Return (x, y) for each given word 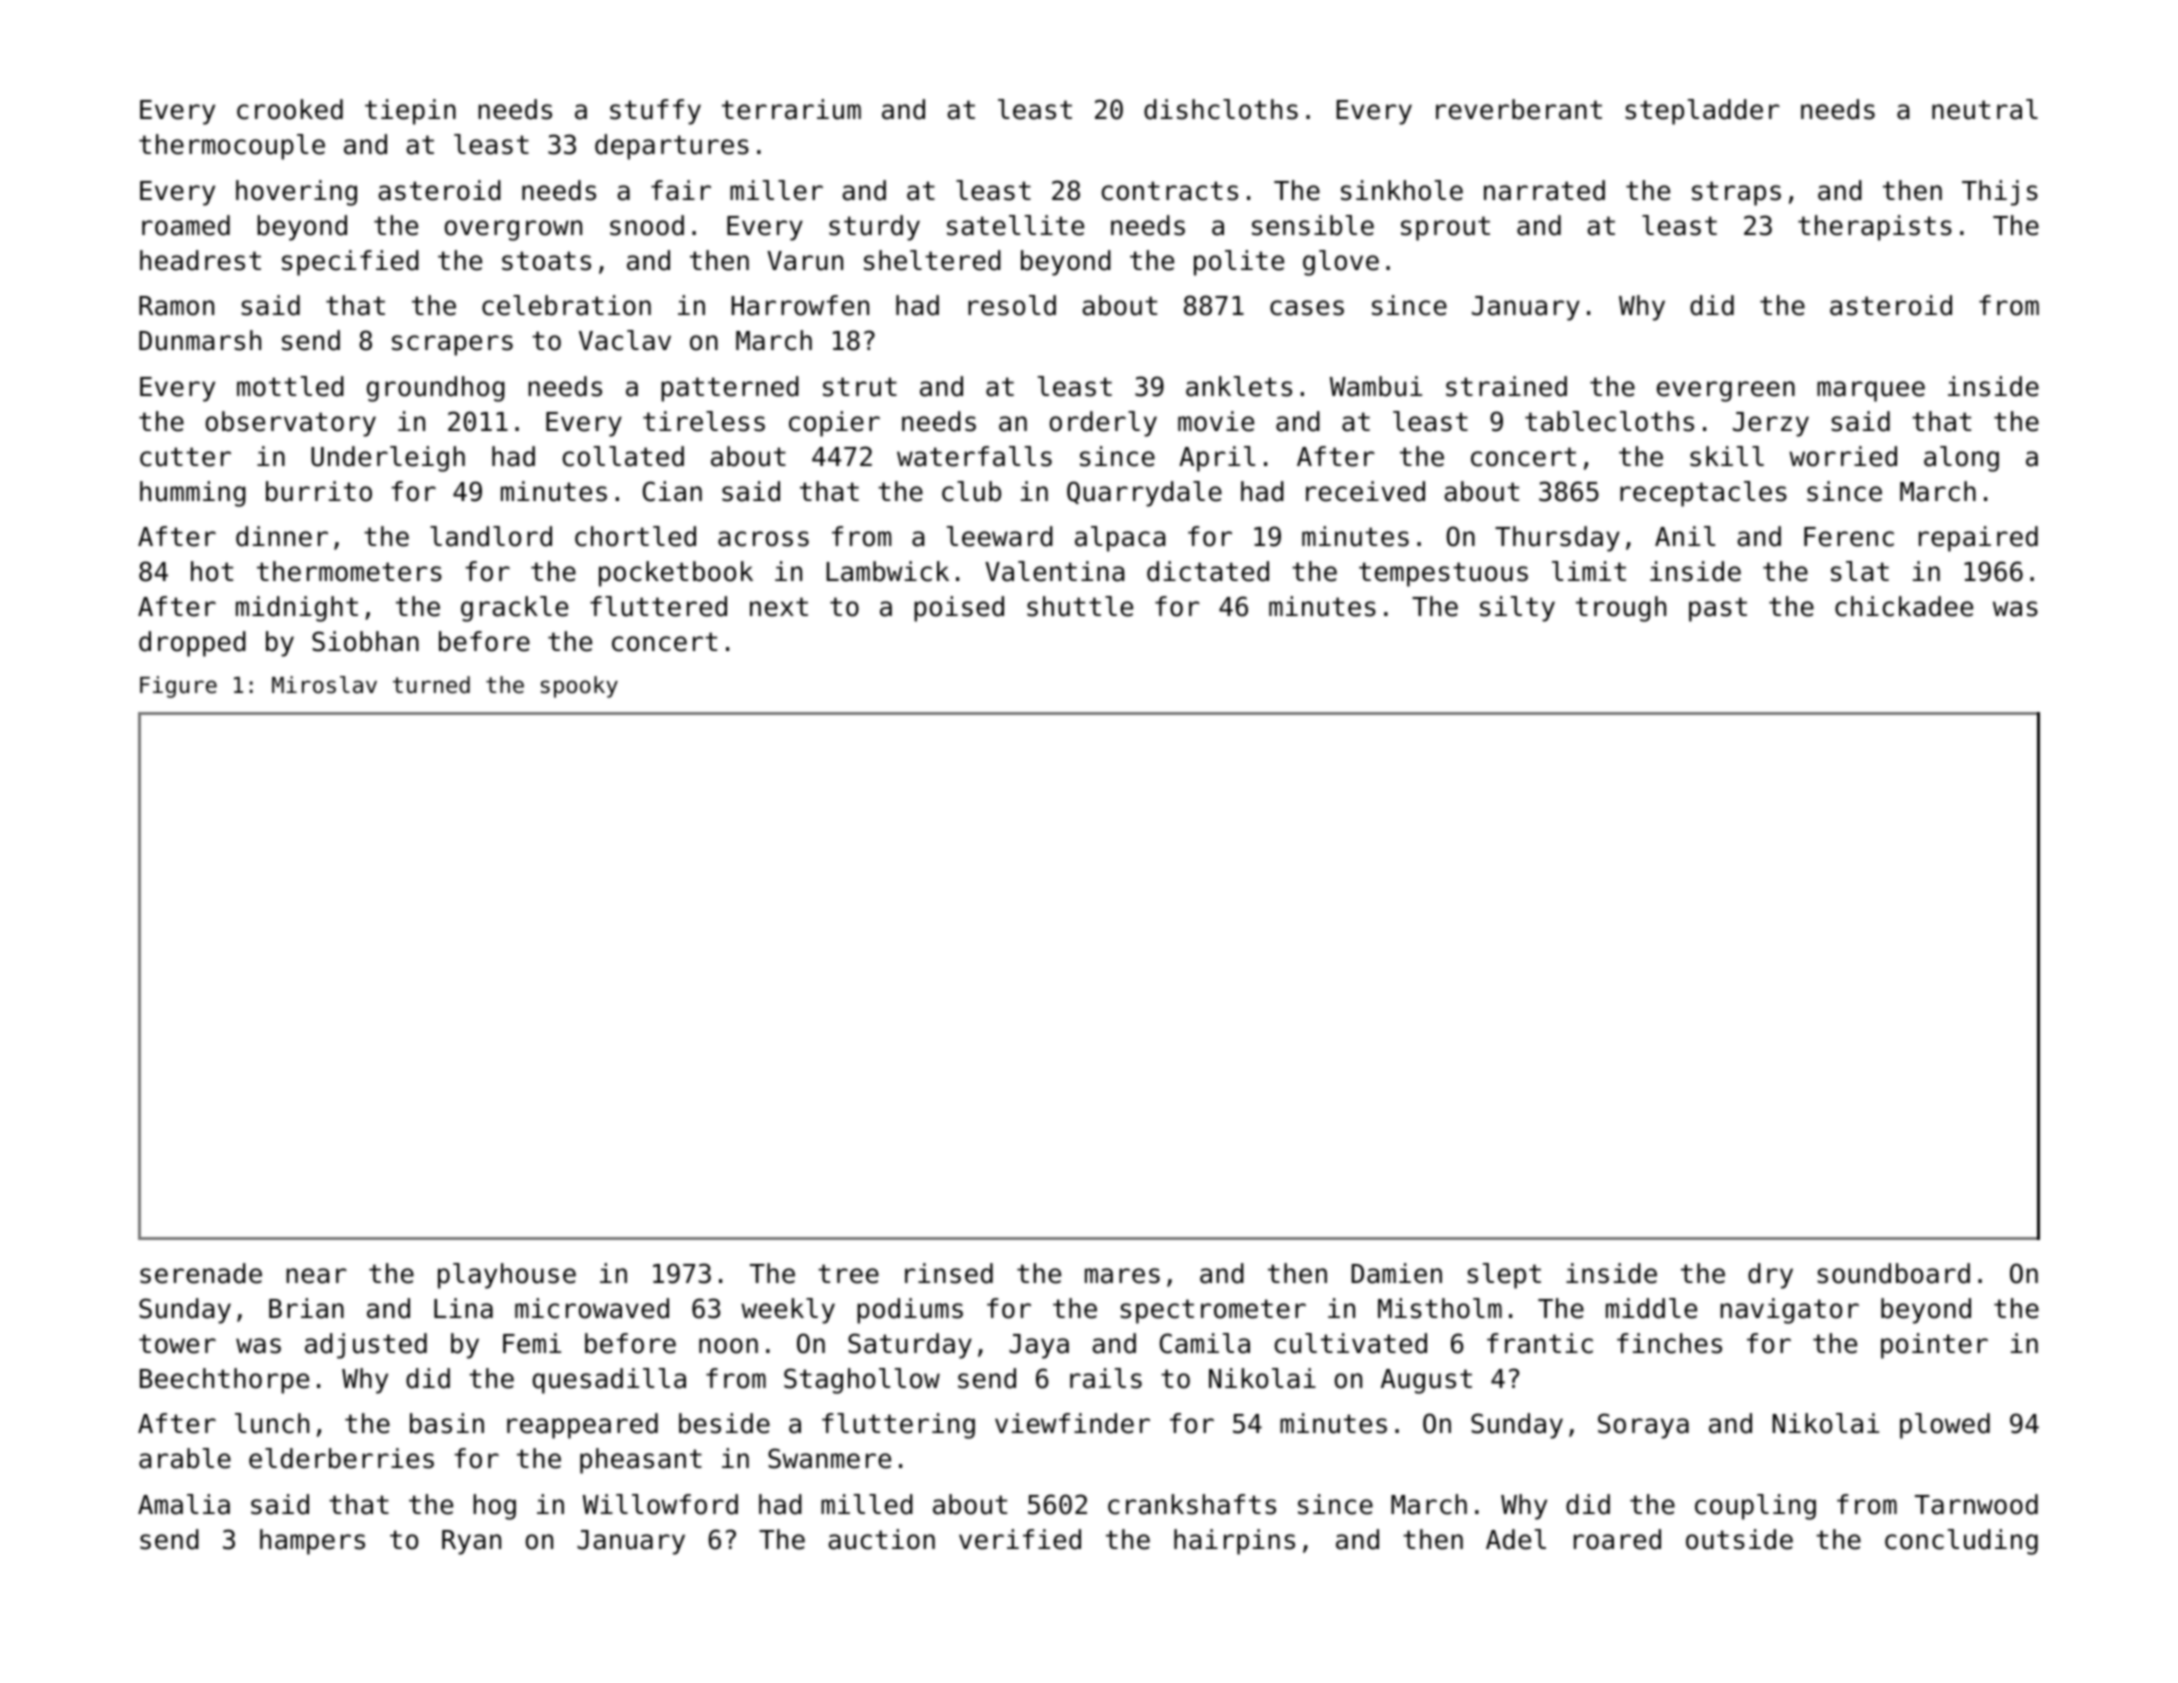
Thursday (1557, 539)
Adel (1516, 1539)
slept (1504, 1276)
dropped (192, 644)
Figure (178, 687)
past (1718, 609)
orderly (1103, 424)
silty (1517, 609)
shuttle (1080, 606)
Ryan (471, 1542)
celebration (566, 305)
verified (1020, 1539)
